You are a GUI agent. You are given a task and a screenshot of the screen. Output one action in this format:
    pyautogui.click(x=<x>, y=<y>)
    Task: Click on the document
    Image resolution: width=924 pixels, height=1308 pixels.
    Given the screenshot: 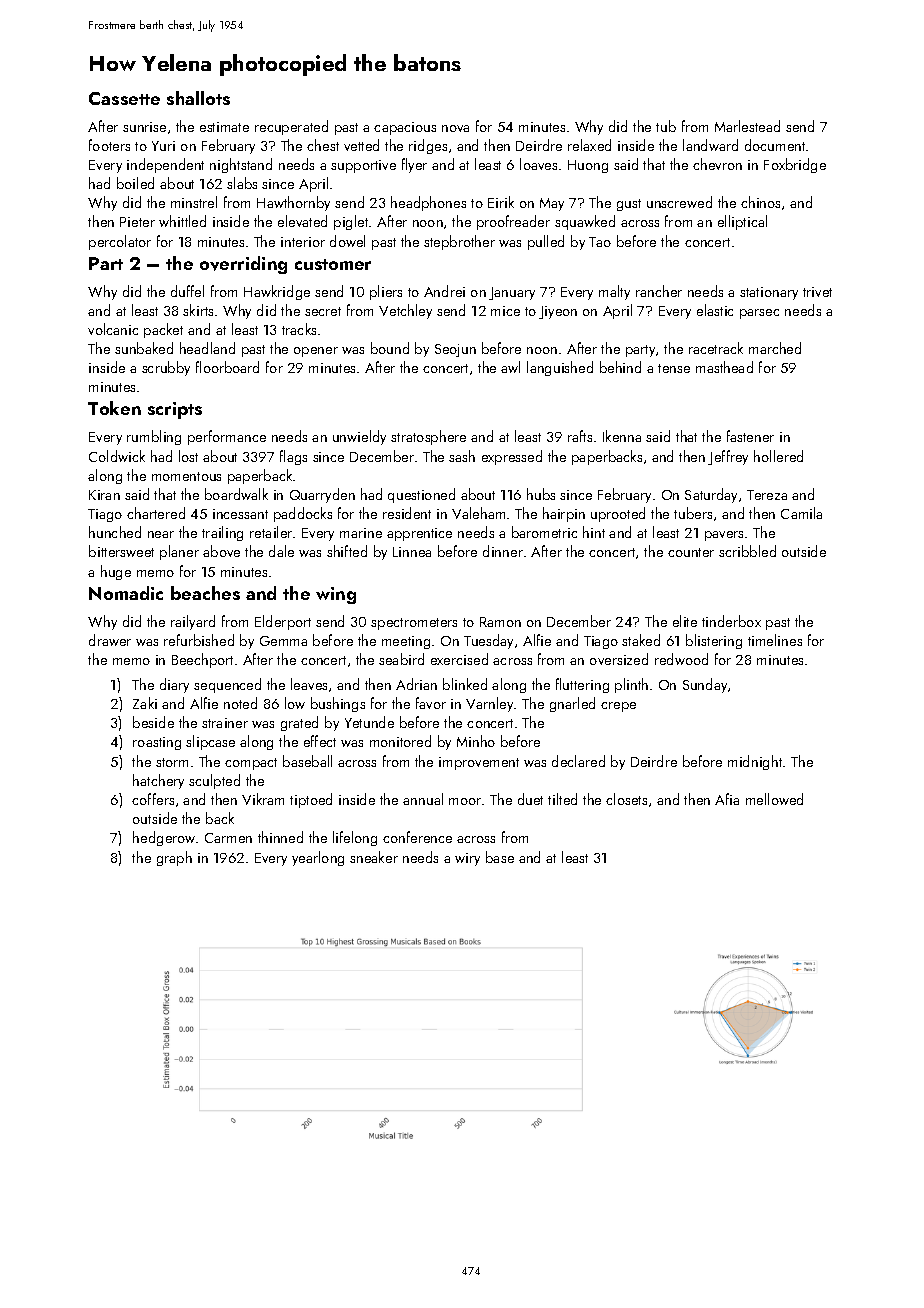 What is the action you would take?
    pyautogui.click(x=776, y=145)
